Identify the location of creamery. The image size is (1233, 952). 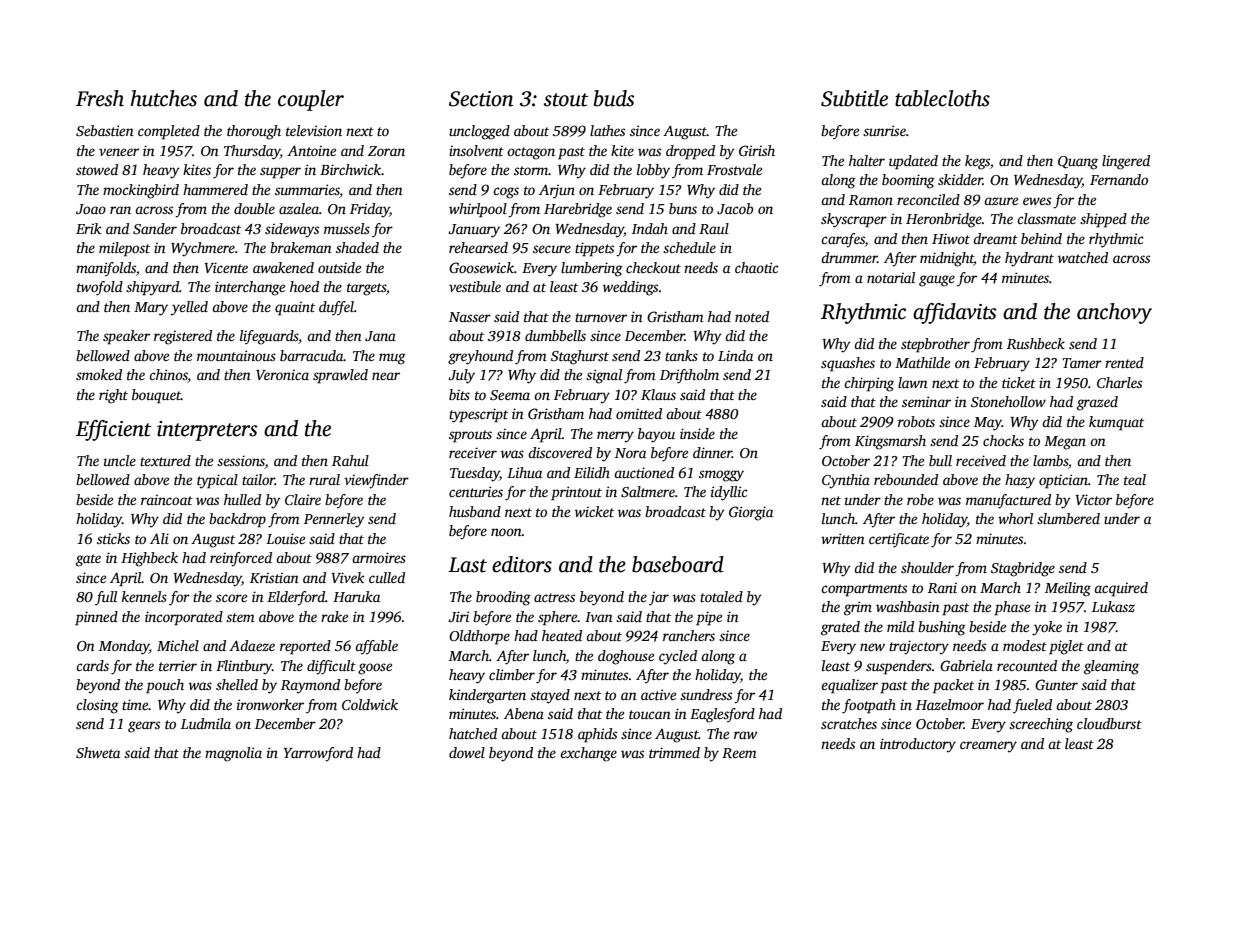
(988, 747).
